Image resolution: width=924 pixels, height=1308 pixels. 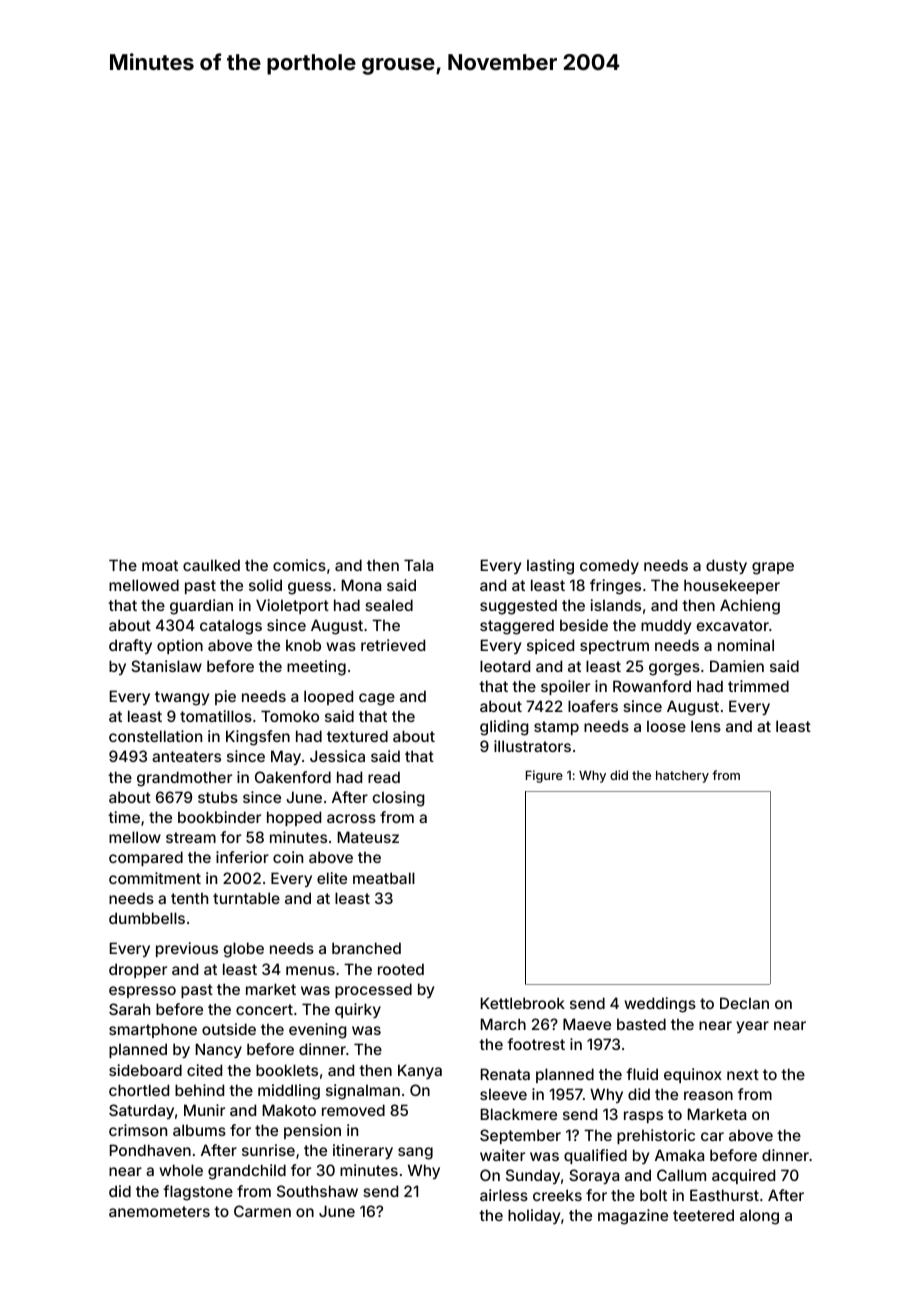 What do you see at coordinates (652, 686) in the screenshot?
I see `Rowanford` at bounding box center [652, 686].
